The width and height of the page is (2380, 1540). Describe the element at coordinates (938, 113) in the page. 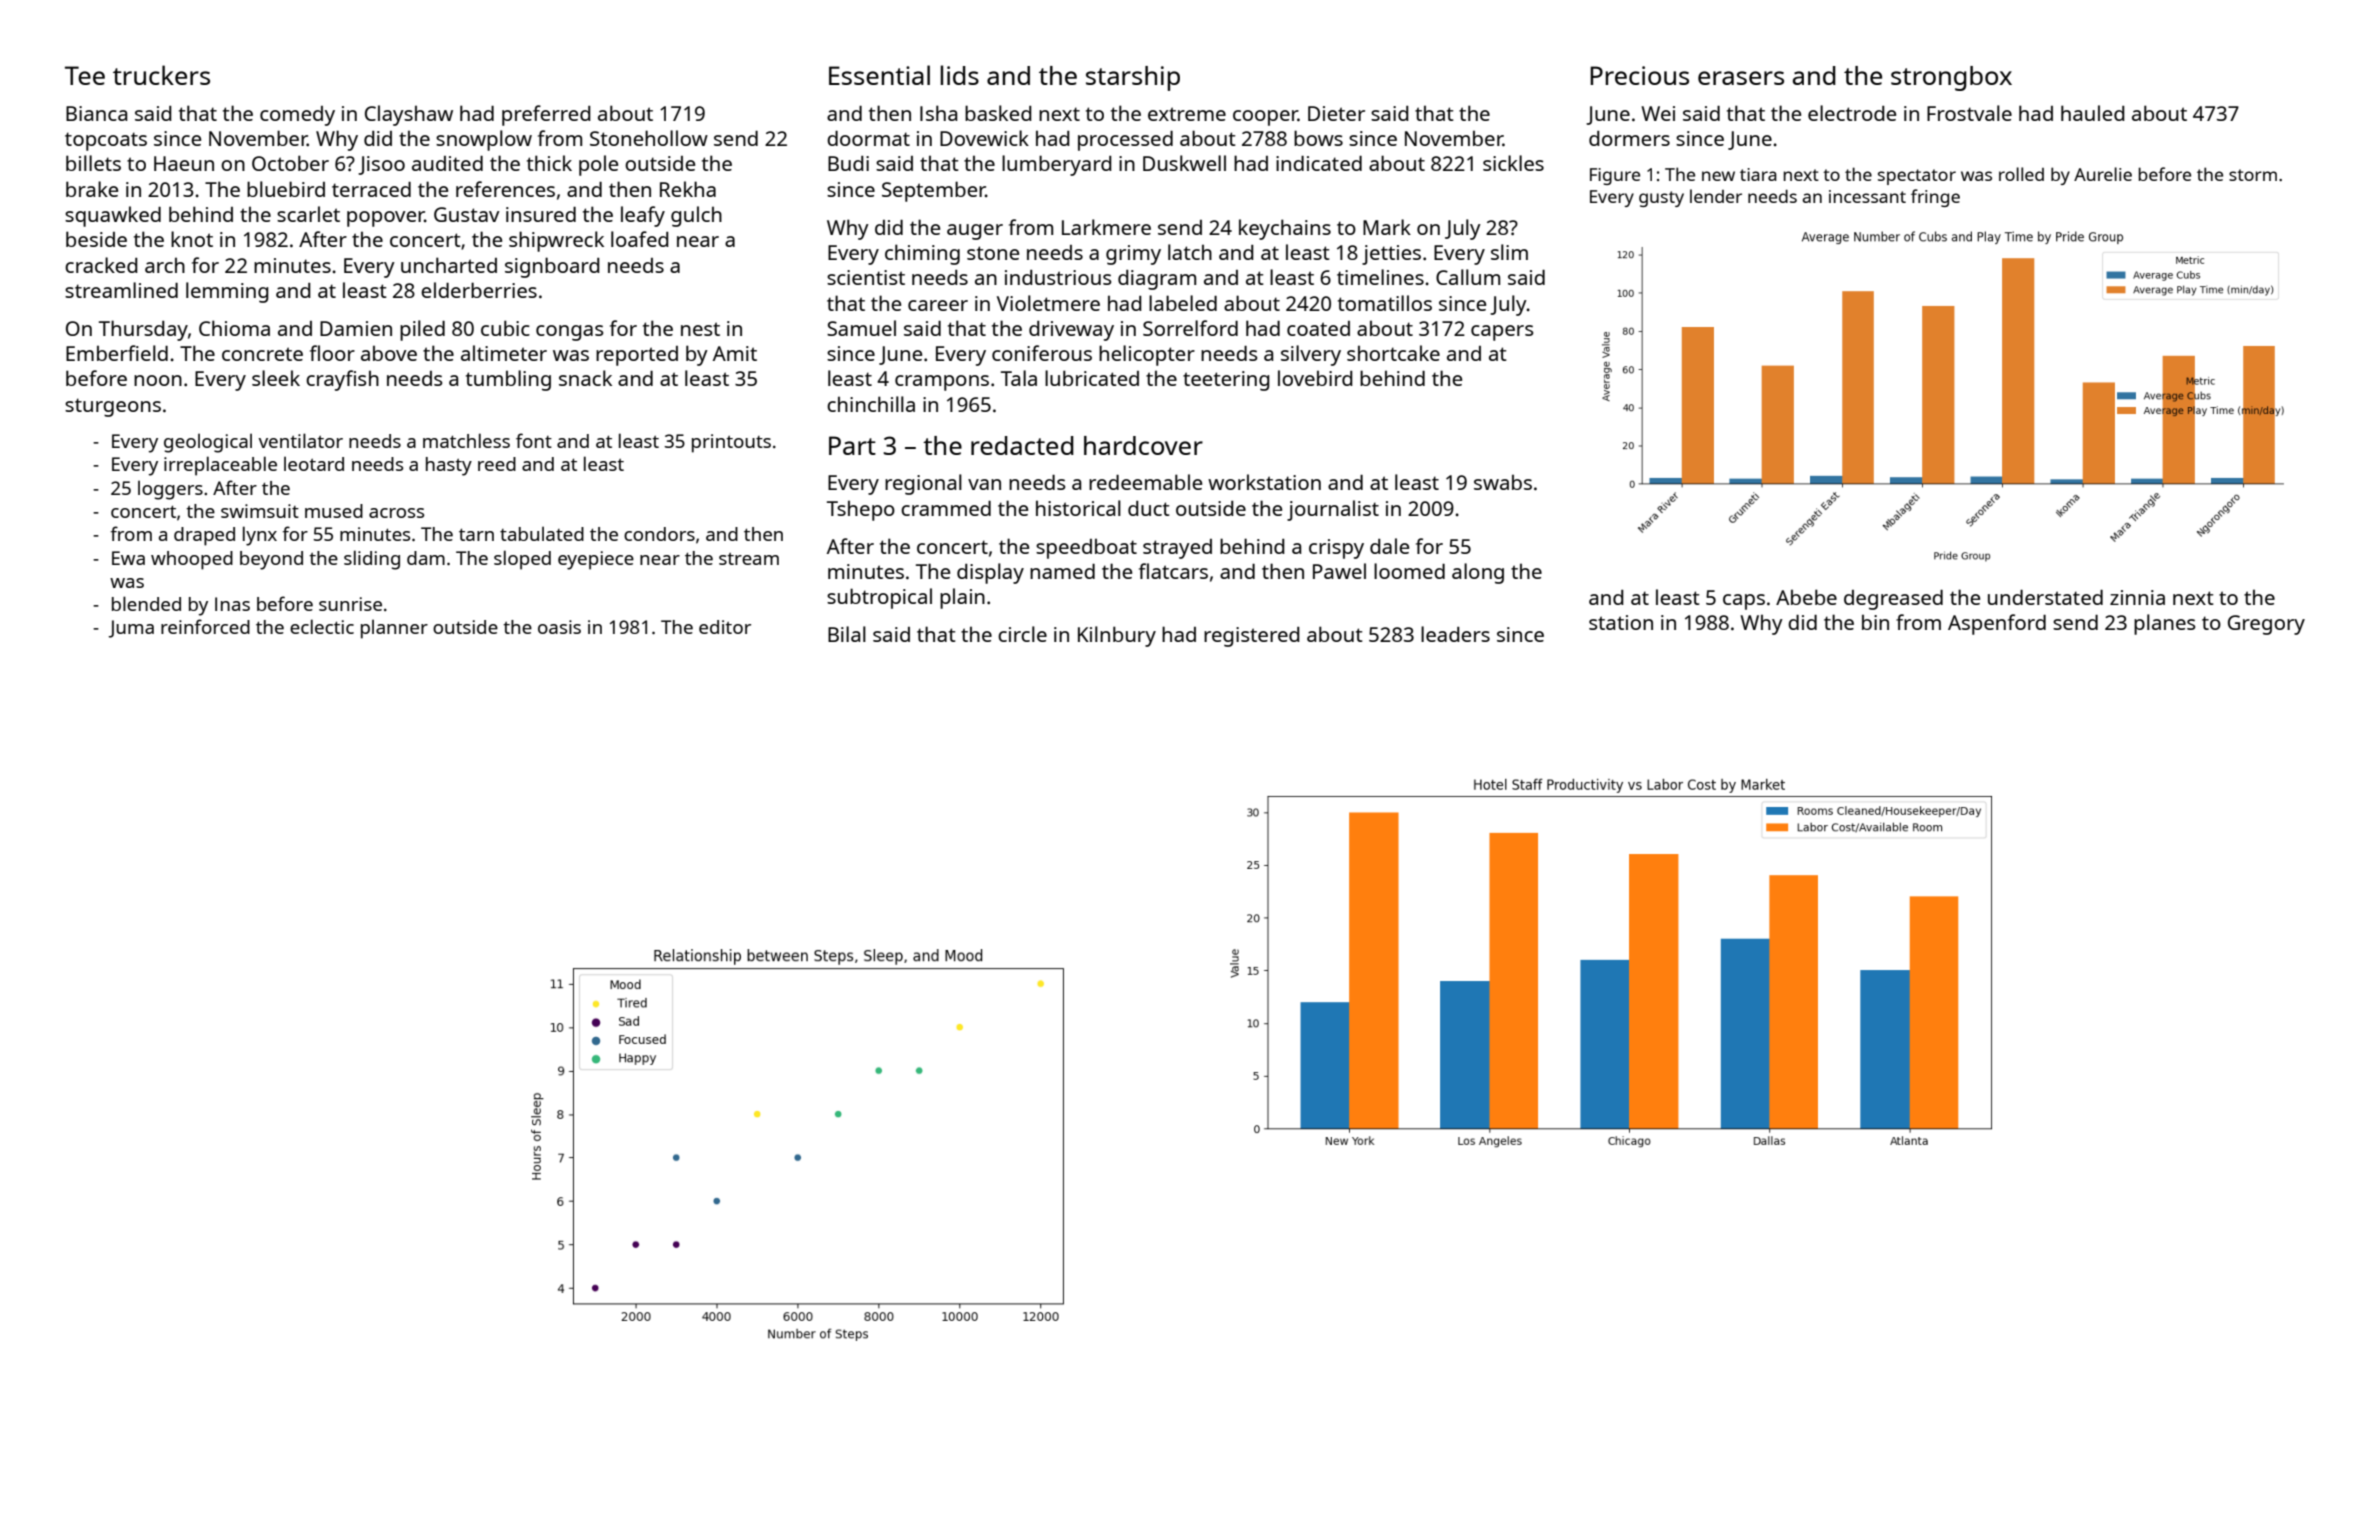

I see `Isha` at that location.
